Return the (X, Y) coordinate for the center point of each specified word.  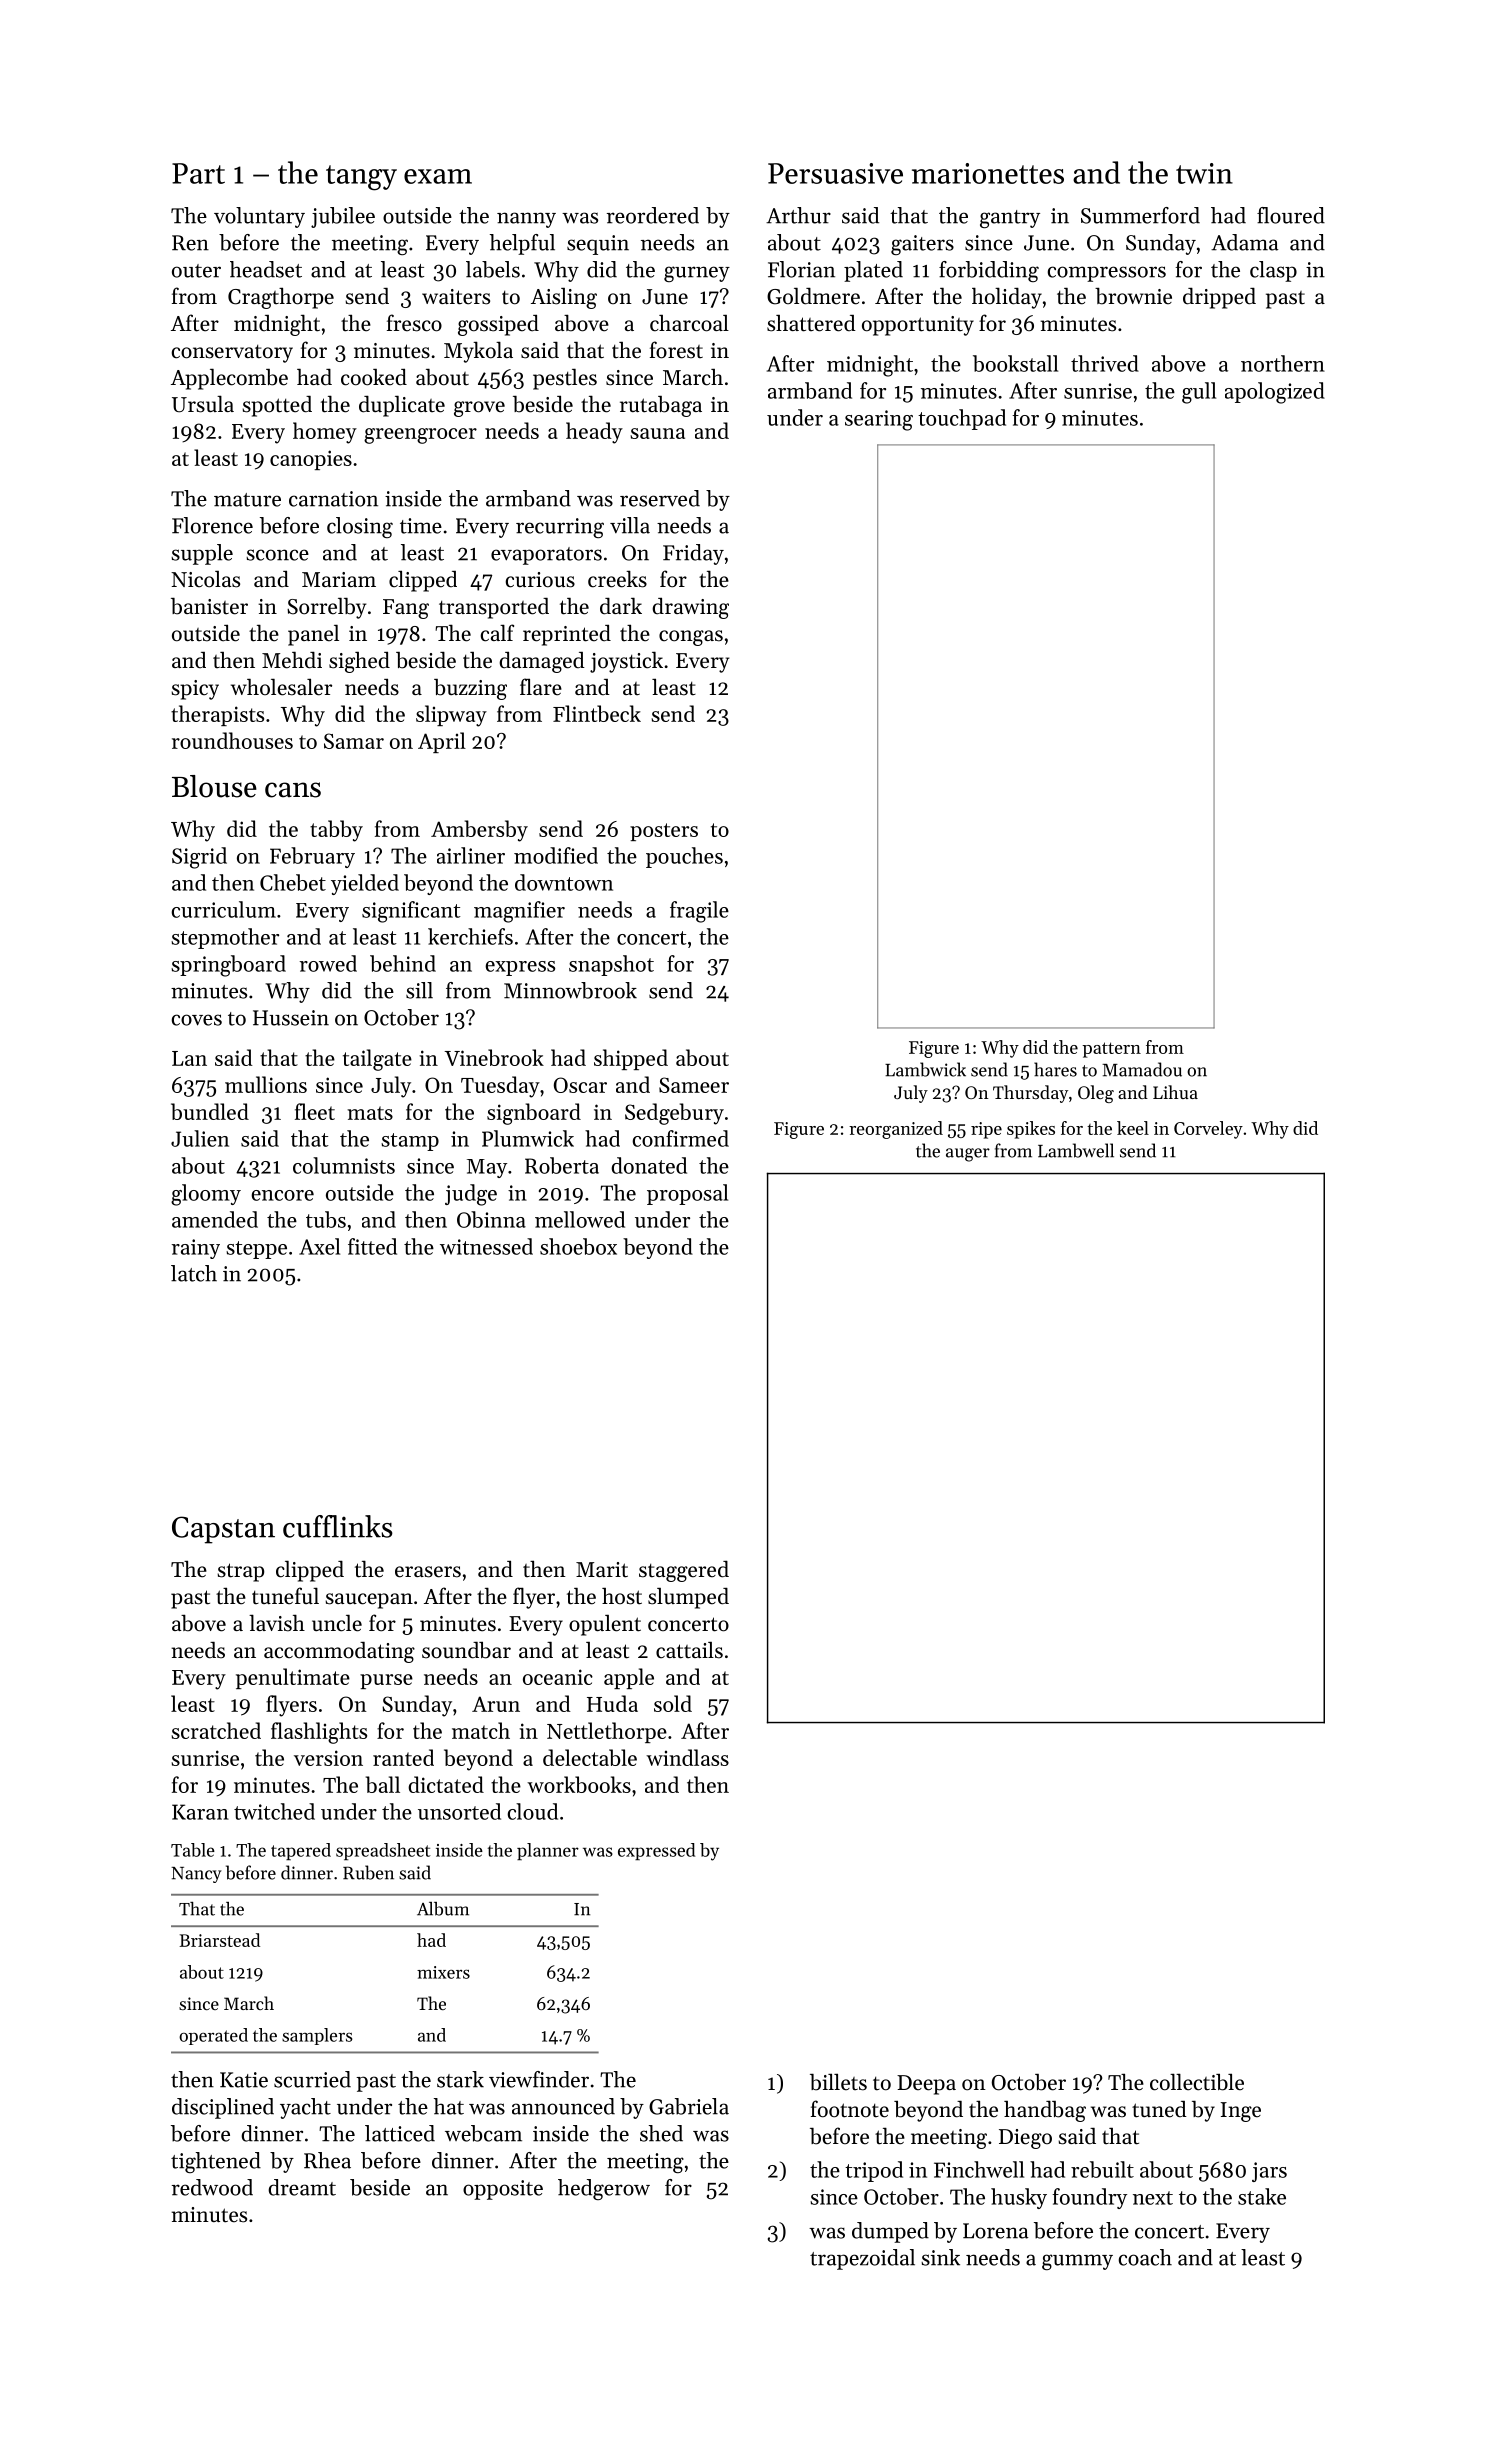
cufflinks (338, 1526)
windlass (687, 1757)
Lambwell (1076, 1150)
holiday (1007, 298)
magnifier (519, 912)
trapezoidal (862, 2259)
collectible (1197, 2082)
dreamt (302, 2187)
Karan (200, 1812)
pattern (1111, 1050)
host (622, 1596)
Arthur (798, 215)
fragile (699, 912)
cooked (374, 377)
